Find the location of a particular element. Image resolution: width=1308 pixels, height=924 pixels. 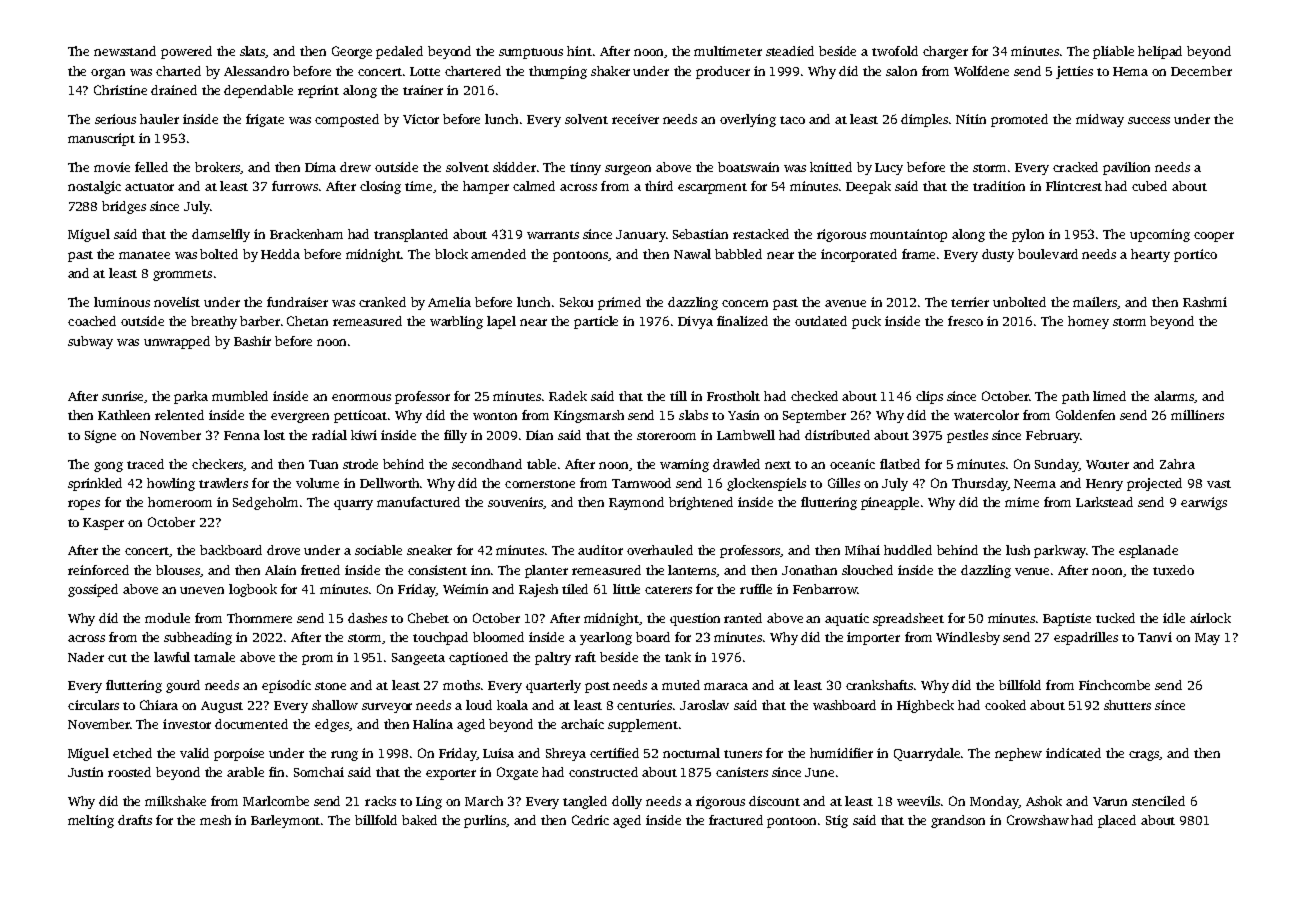

December is located at coordinates (1201, 71).
